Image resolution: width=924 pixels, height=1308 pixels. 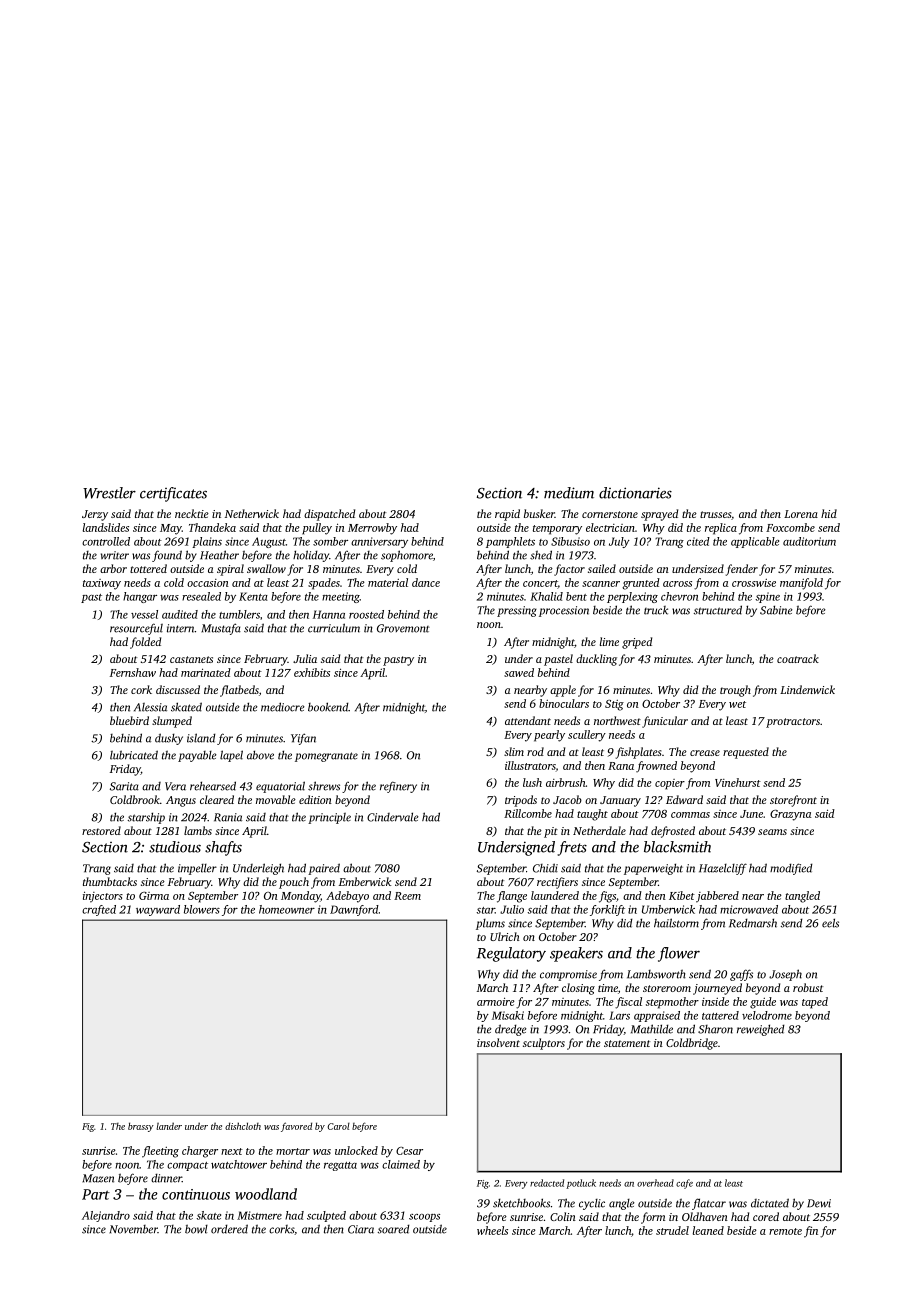 What do you see at coordinates (519, 672) in the document?
I see `sawed` at bounding box center [519, 672].
